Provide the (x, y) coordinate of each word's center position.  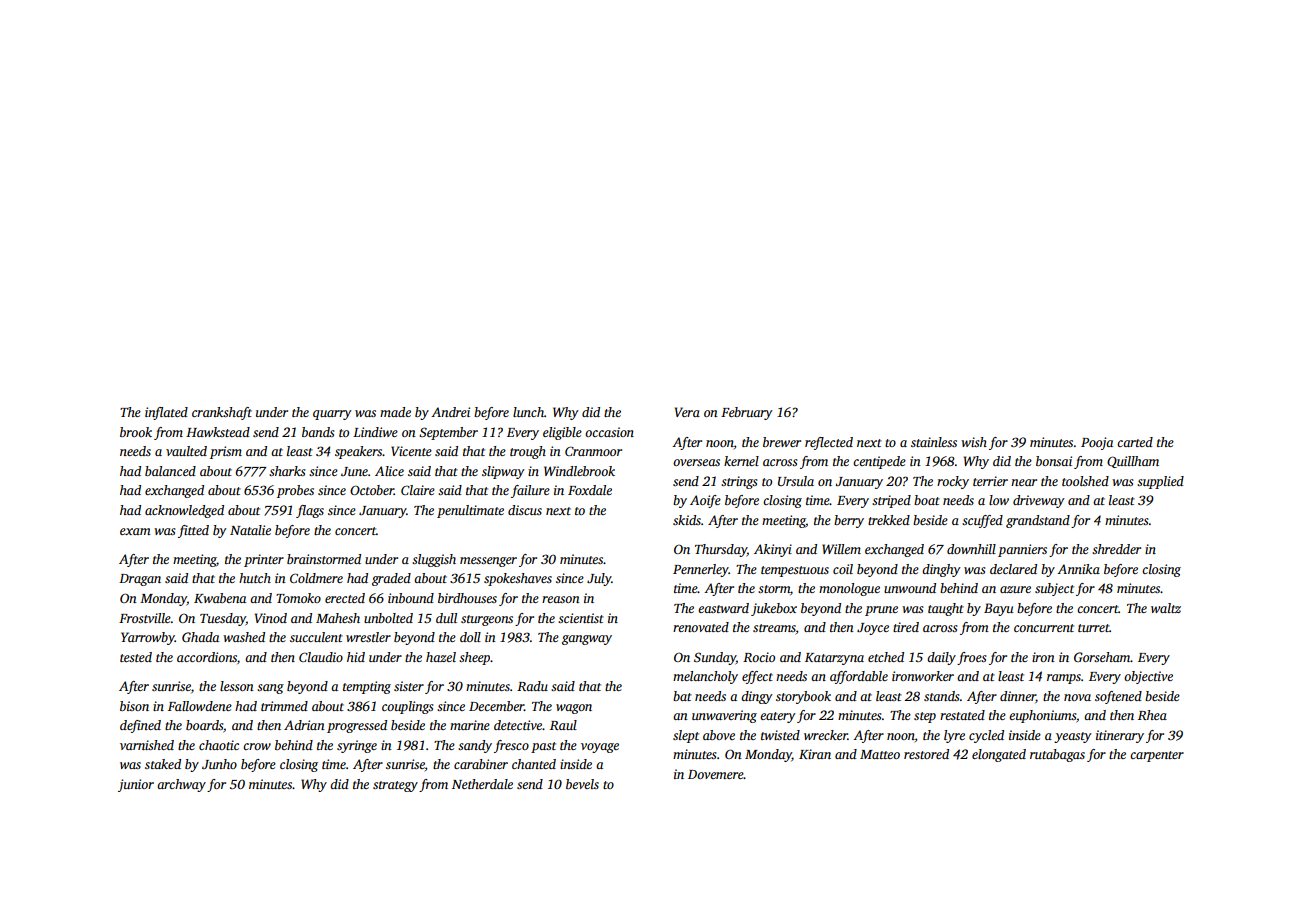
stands (942, 696)
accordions (207, 657)
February (747, 413)
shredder (1116, 549)
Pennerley (701, 570)
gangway (587, 640)
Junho (219, 764)
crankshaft (222, 413)
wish (974, 442)
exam (135, 531)
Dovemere (716, 774)
